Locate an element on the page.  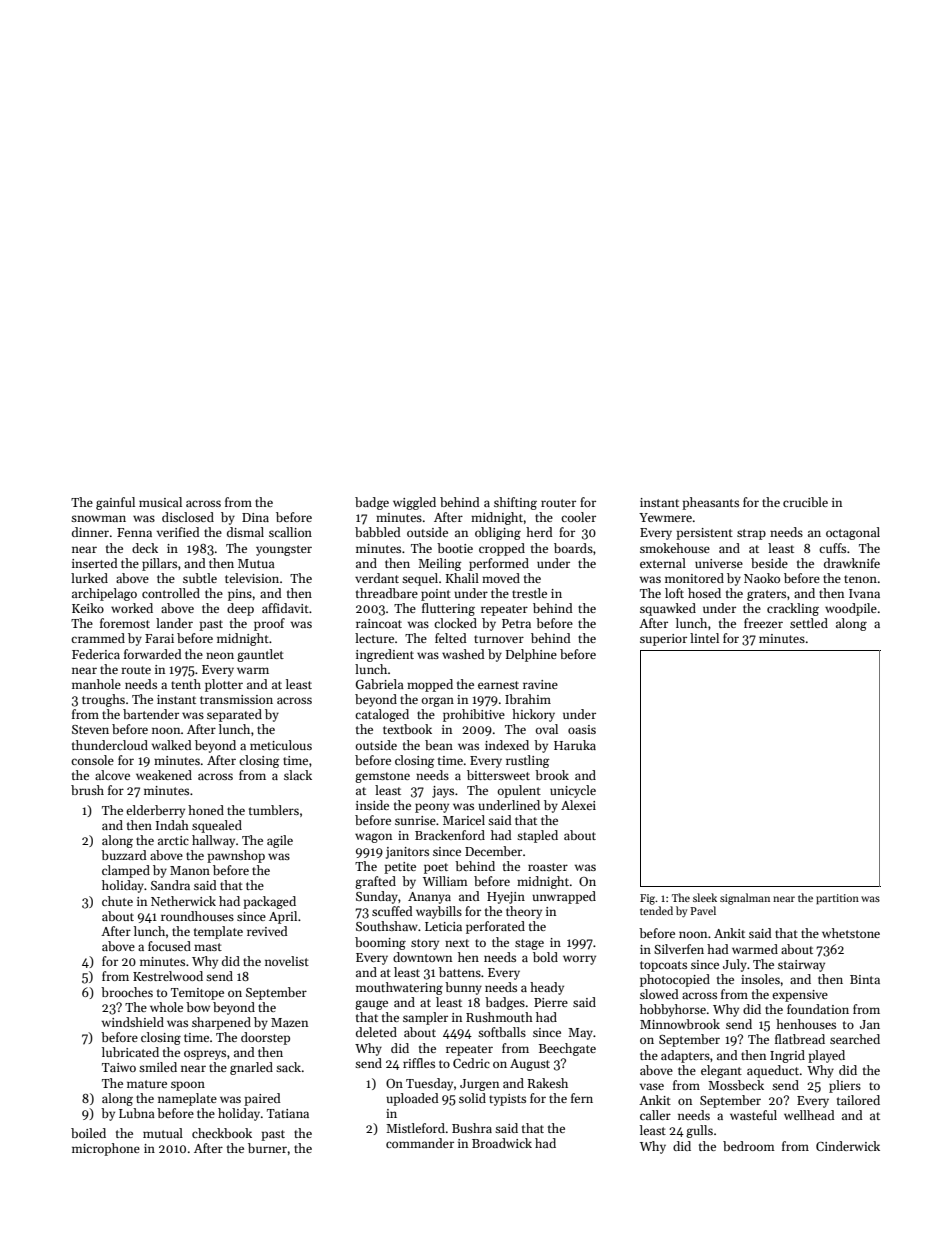
Broadwick is located at coordinates (502, 1143).
